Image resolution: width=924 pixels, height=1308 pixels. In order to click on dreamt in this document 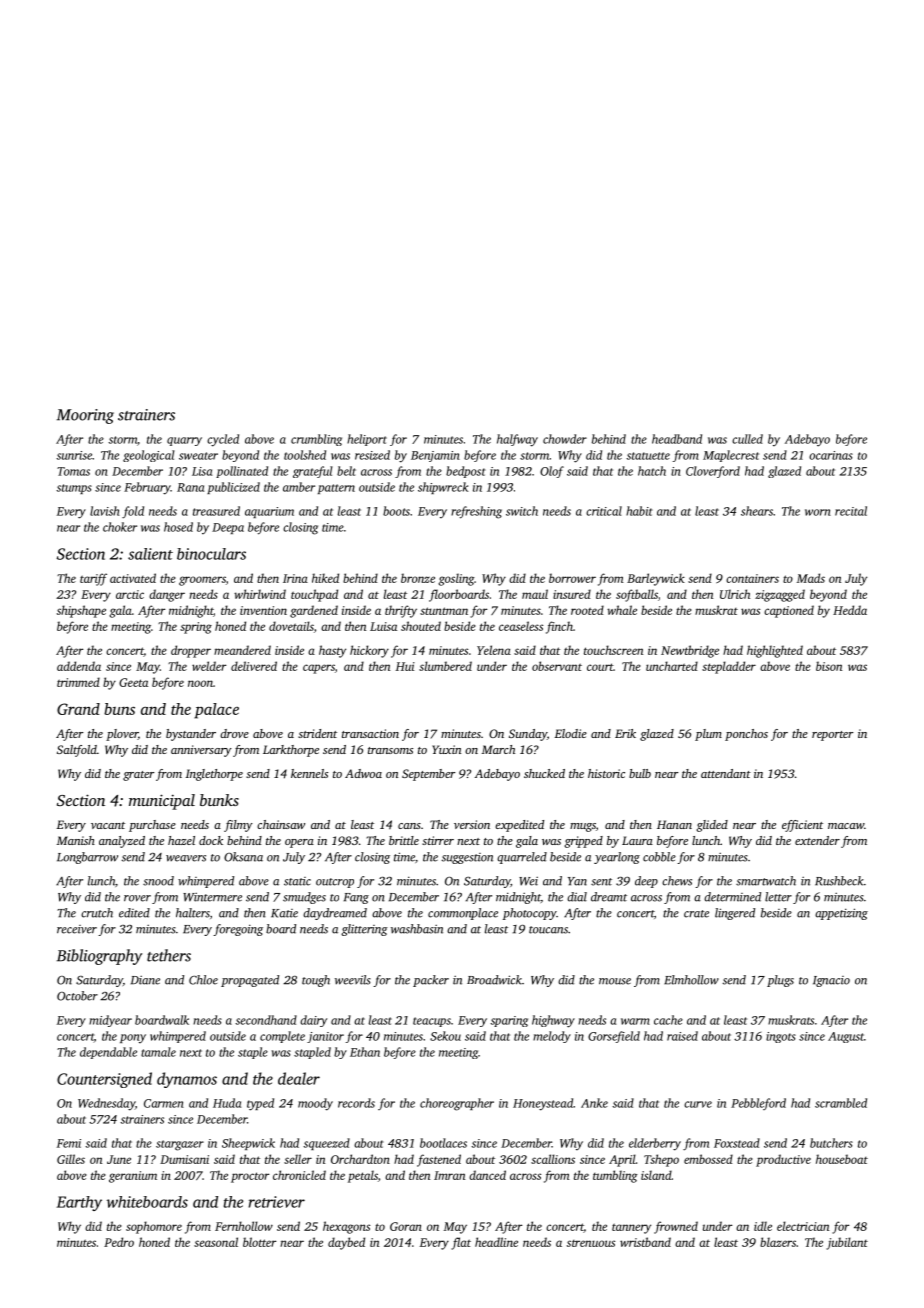, I will do `click(609, 897)`.
